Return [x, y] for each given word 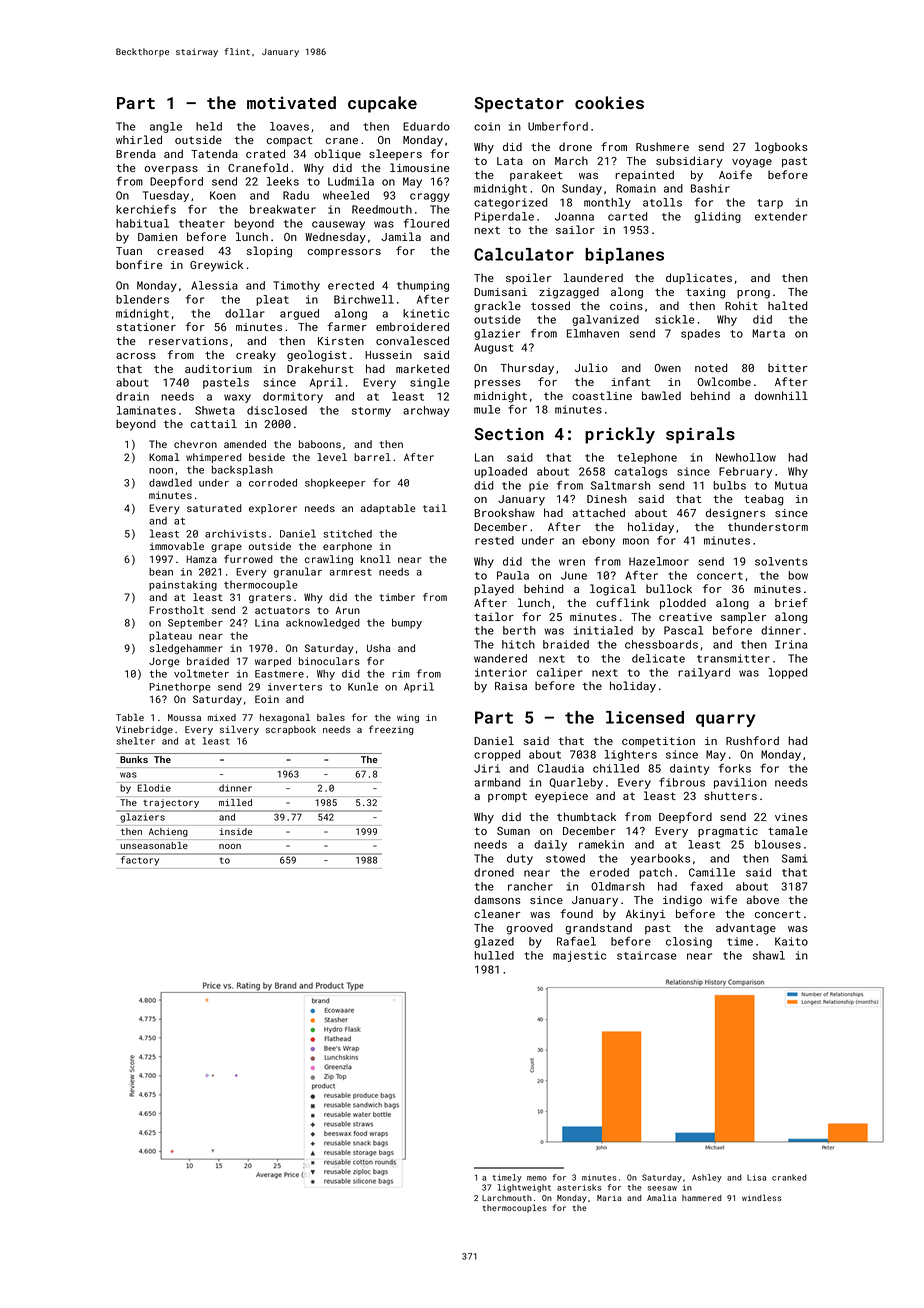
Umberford [558, 126]
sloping [269, 252]
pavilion [740, 783]
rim [401, 674]
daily [550, 845]
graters [270, 598]
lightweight [524, 1188]
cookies [609, 102]
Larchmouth [507, 1198]
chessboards [661, 644]
